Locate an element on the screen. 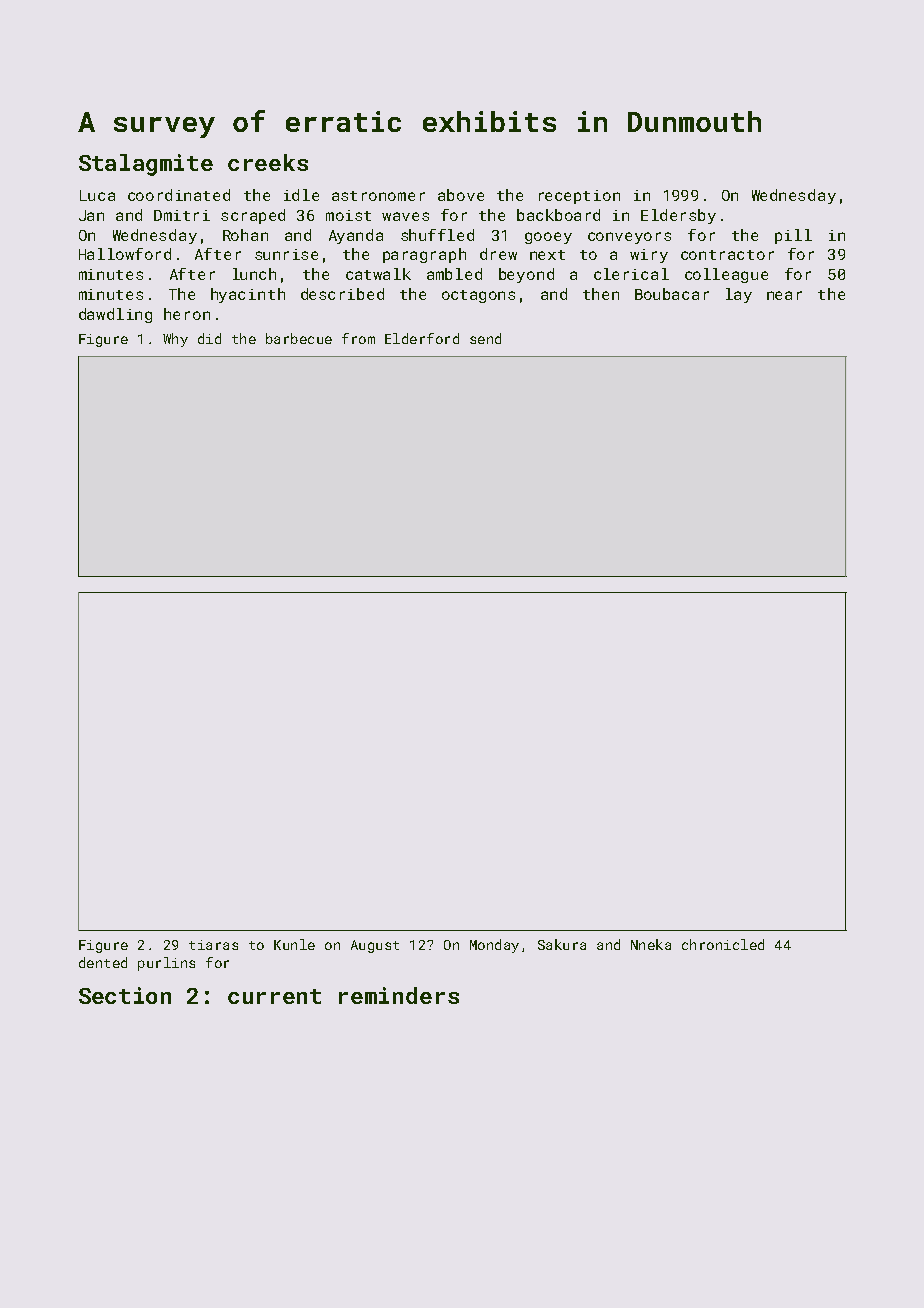  Kunle is located at coordinates (294, 944).
